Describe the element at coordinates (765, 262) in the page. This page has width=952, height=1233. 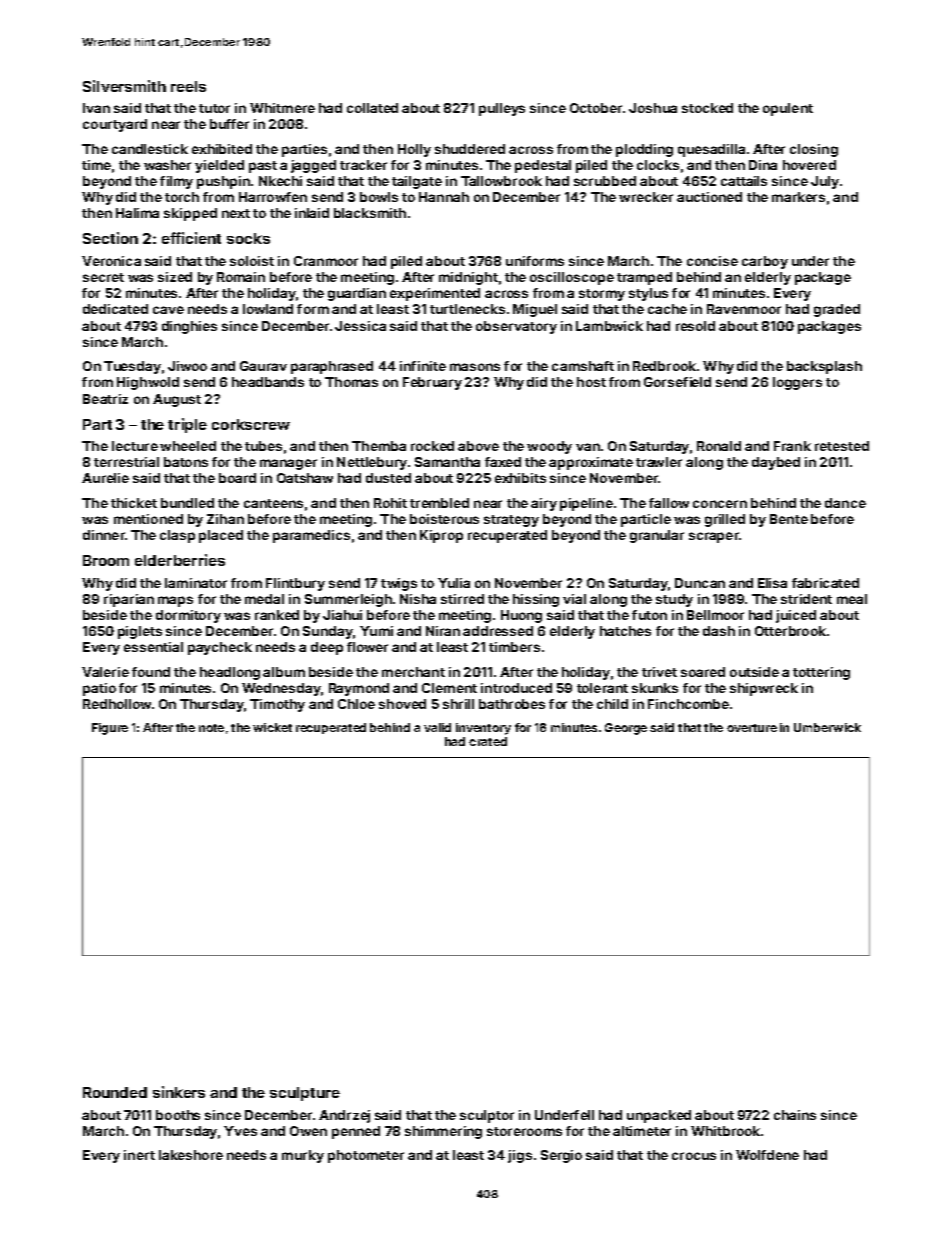
I see `carboy` at that location.
